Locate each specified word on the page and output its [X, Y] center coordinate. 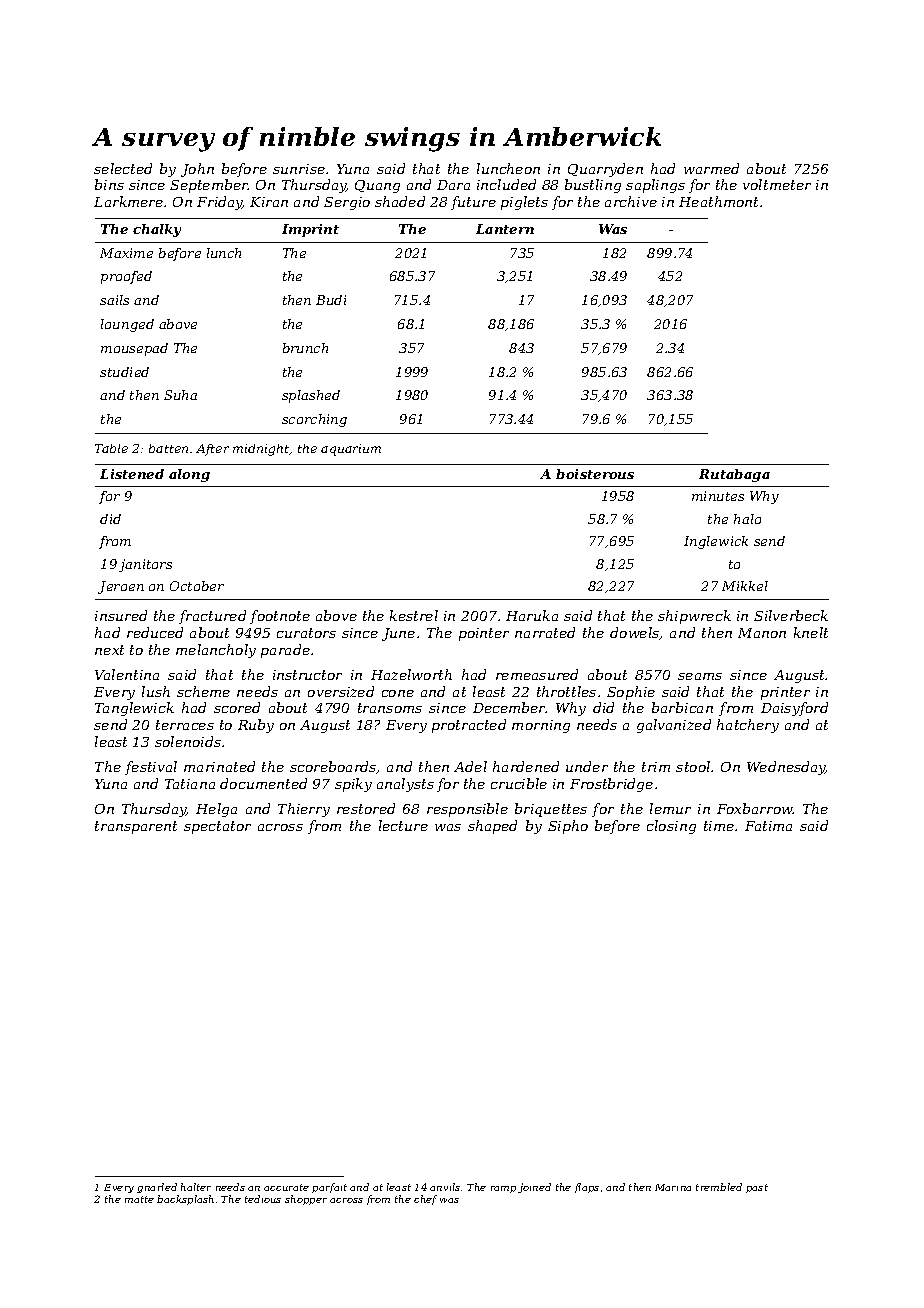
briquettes [551, 810]
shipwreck [694, 617]
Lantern [505, 229]
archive [631, 201]
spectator [217, 827]
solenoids [188, 741]
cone [398, 693]
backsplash [185, 1200]
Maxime [126, 253]
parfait [329, 1188]
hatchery [748, 726]
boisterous [595, 474]
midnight [261, 450]
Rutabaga [734, 475]
